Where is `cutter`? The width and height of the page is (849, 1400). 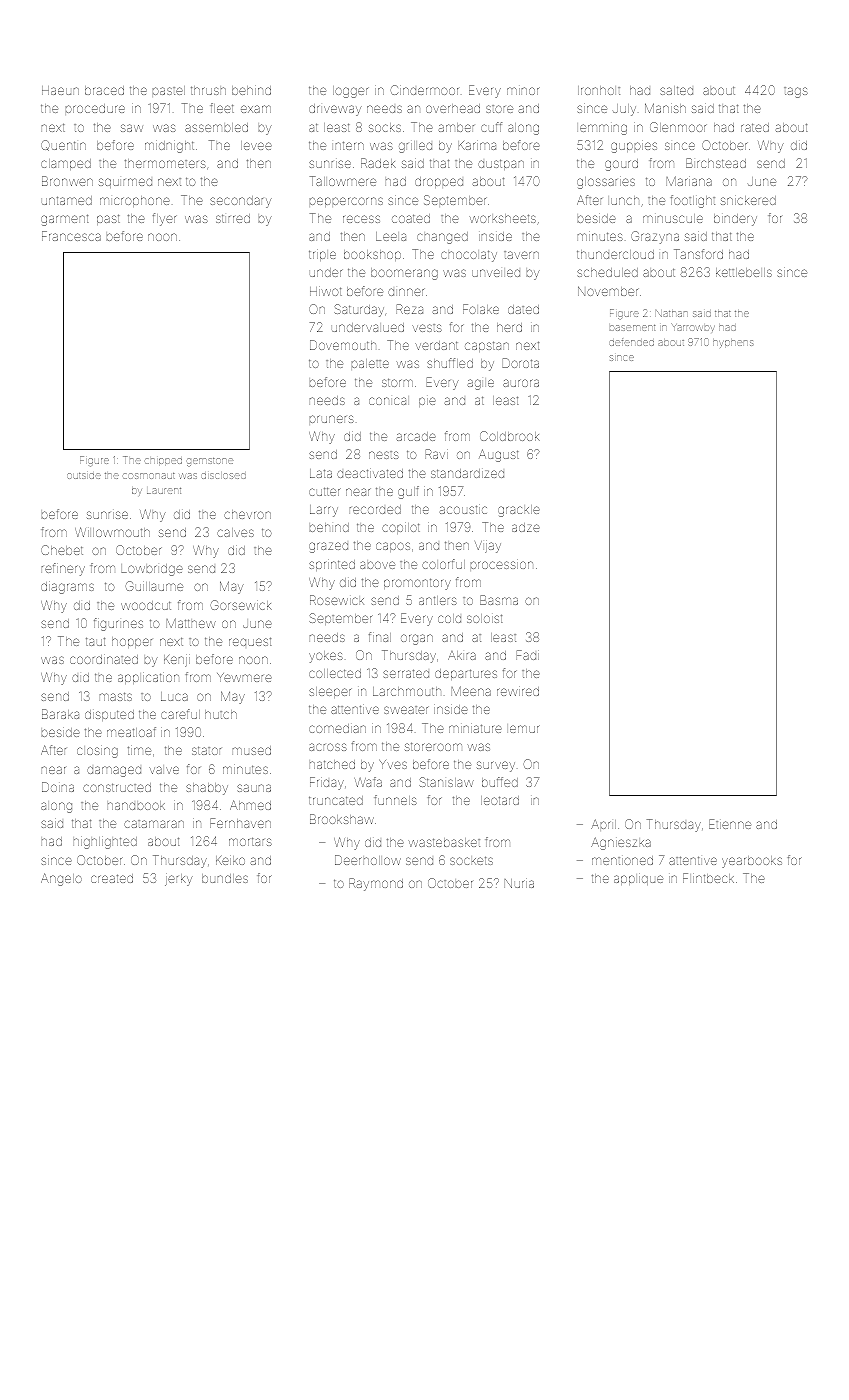
cutter is located at coordinates (324, 491).
